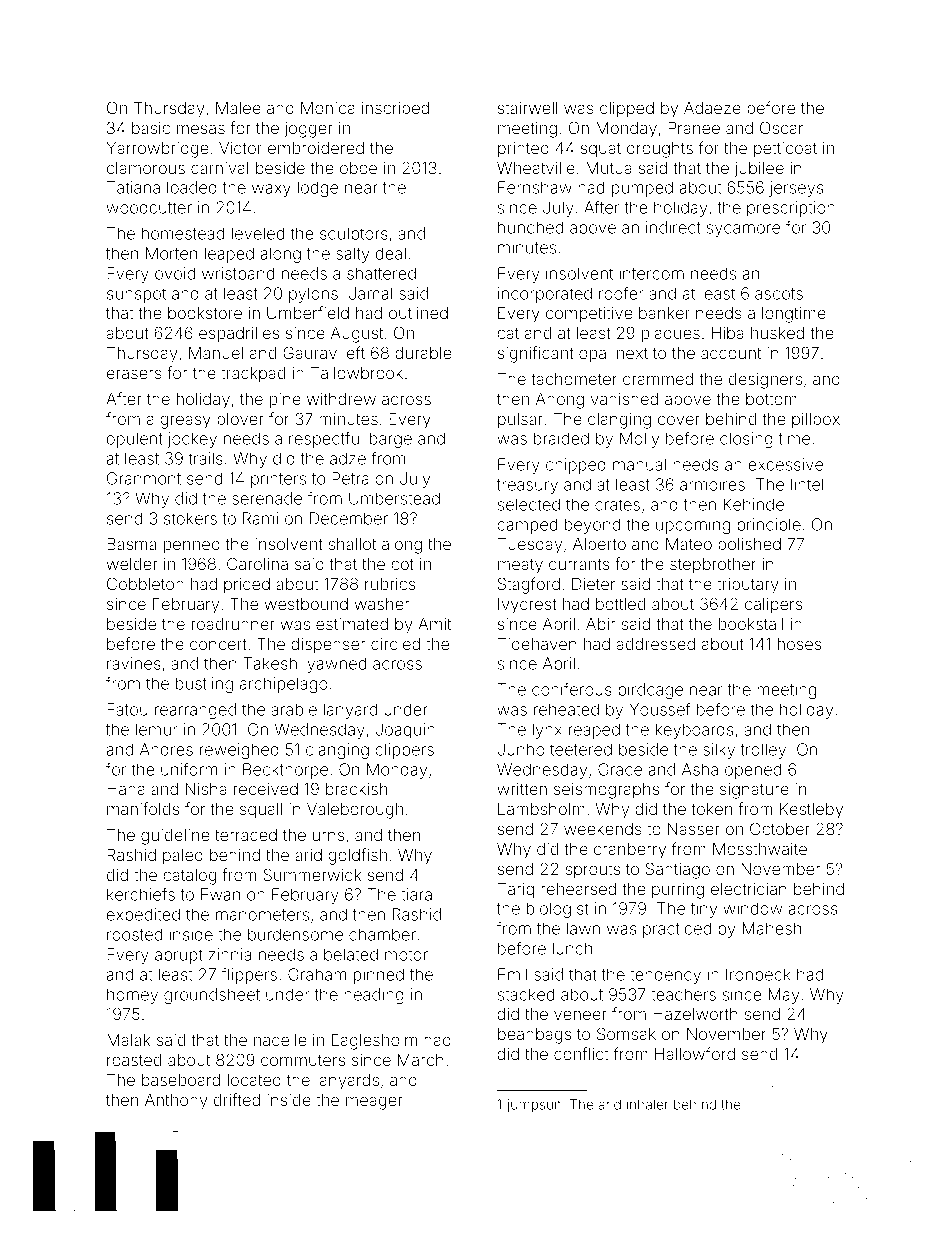 The image size is (952, 1233). Describe the element at coordinates (528, 108) in the screenshot. I see `stairwell` at that location.
